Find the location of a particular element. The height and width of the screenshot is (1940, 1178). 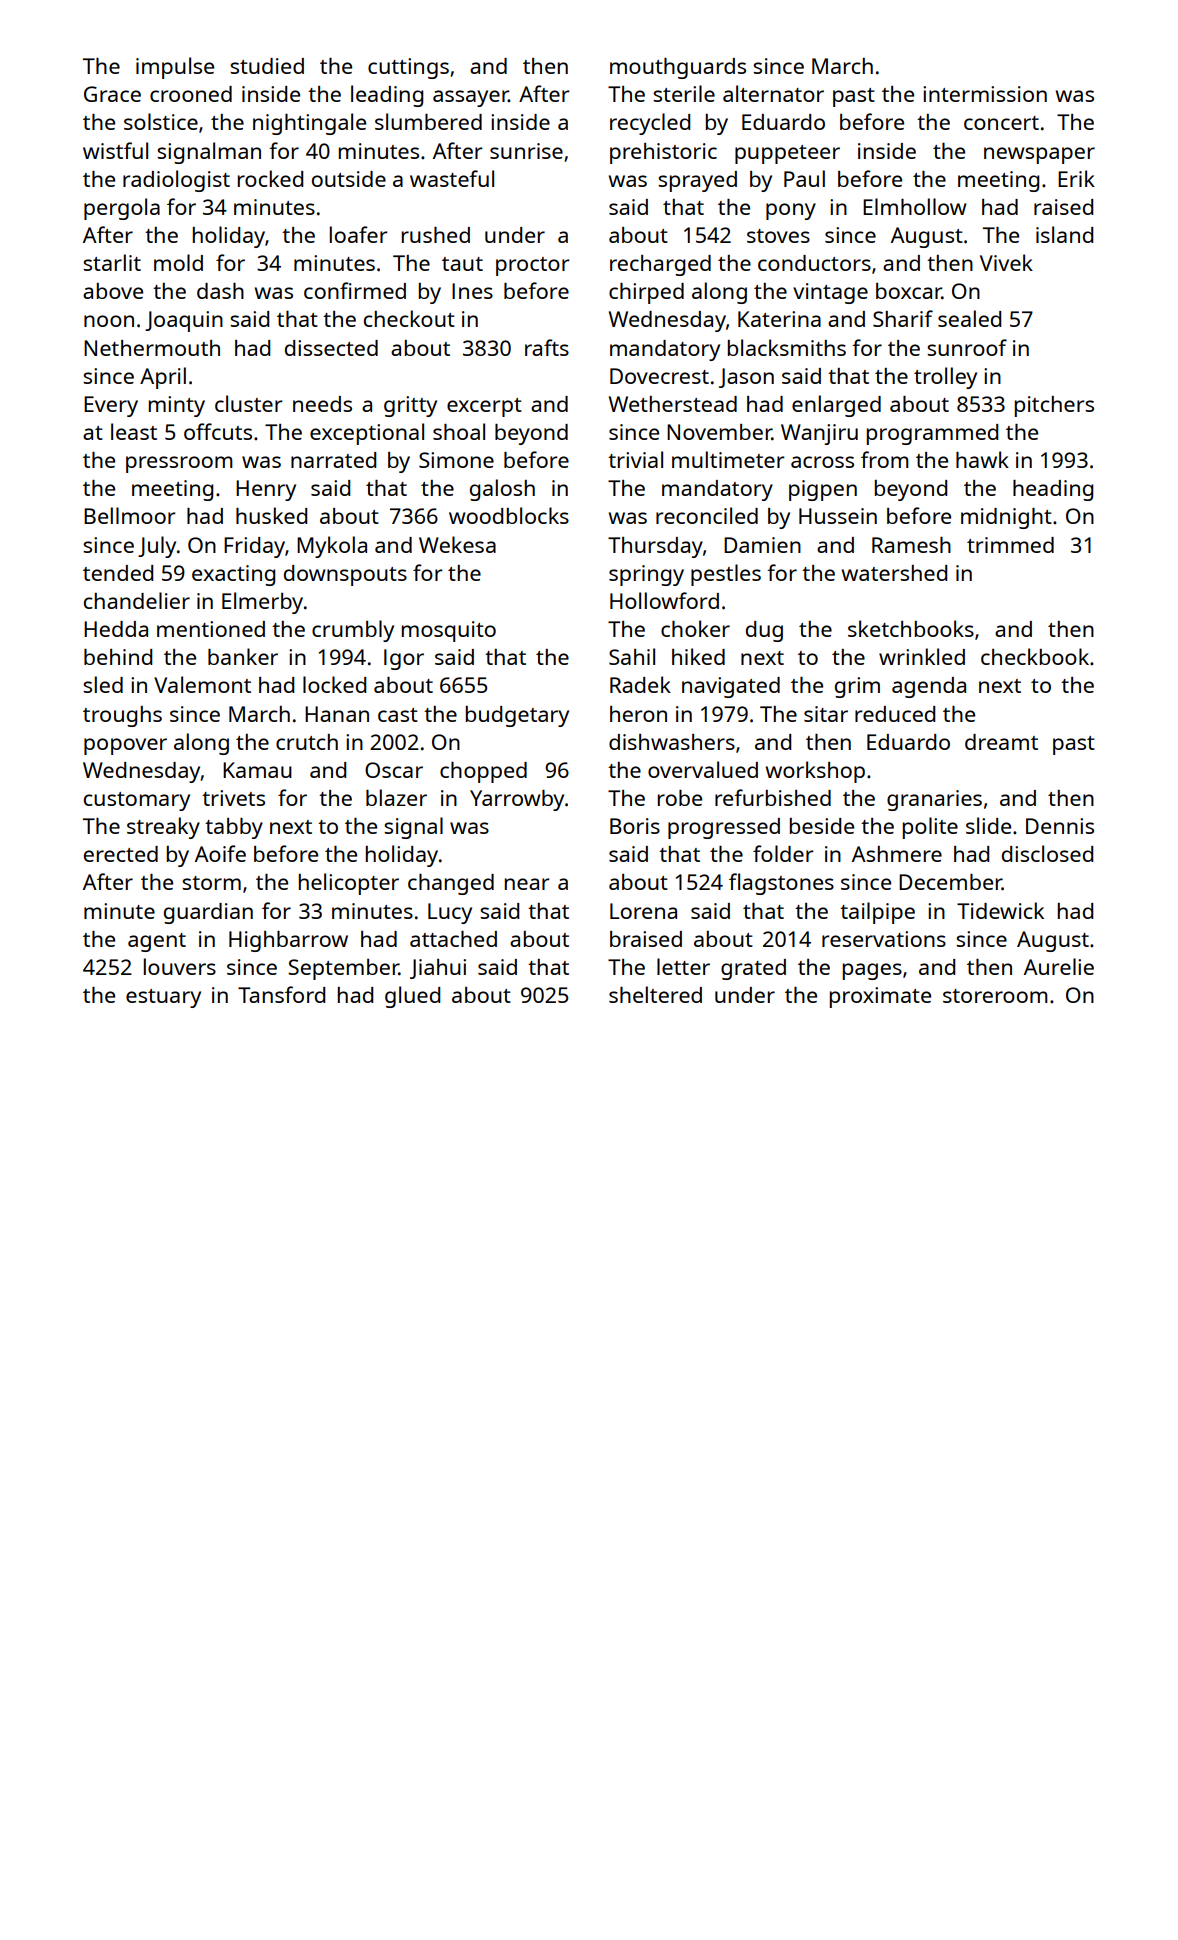

mouthguards is located at coordinates (678, 68).
